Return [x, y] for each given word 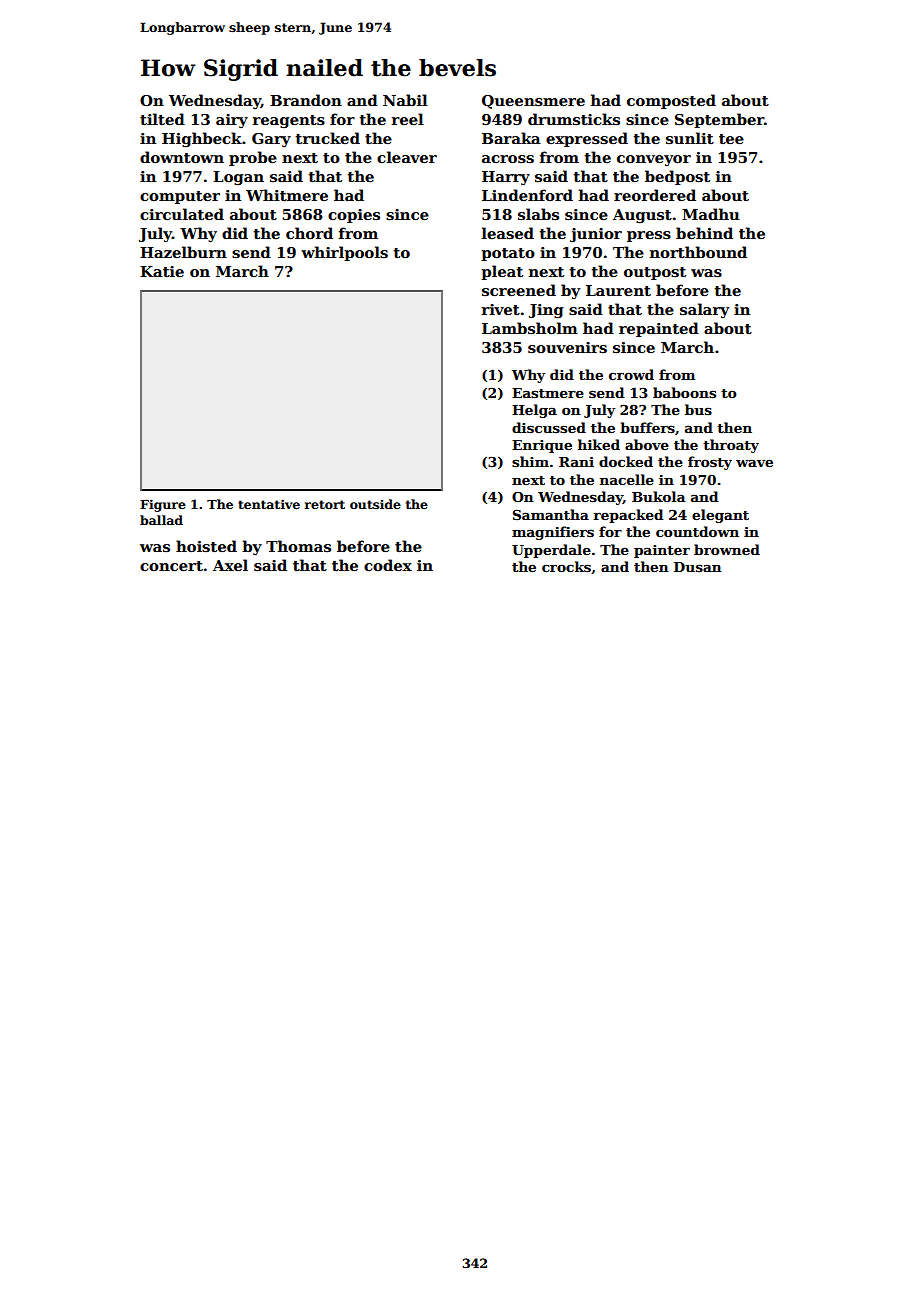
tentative [269, 504]
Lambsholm [530, 328]
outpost [655, 273]
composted [671, 101]
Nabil [405, 100]
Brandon [306, 100]
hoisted [206, 546]
